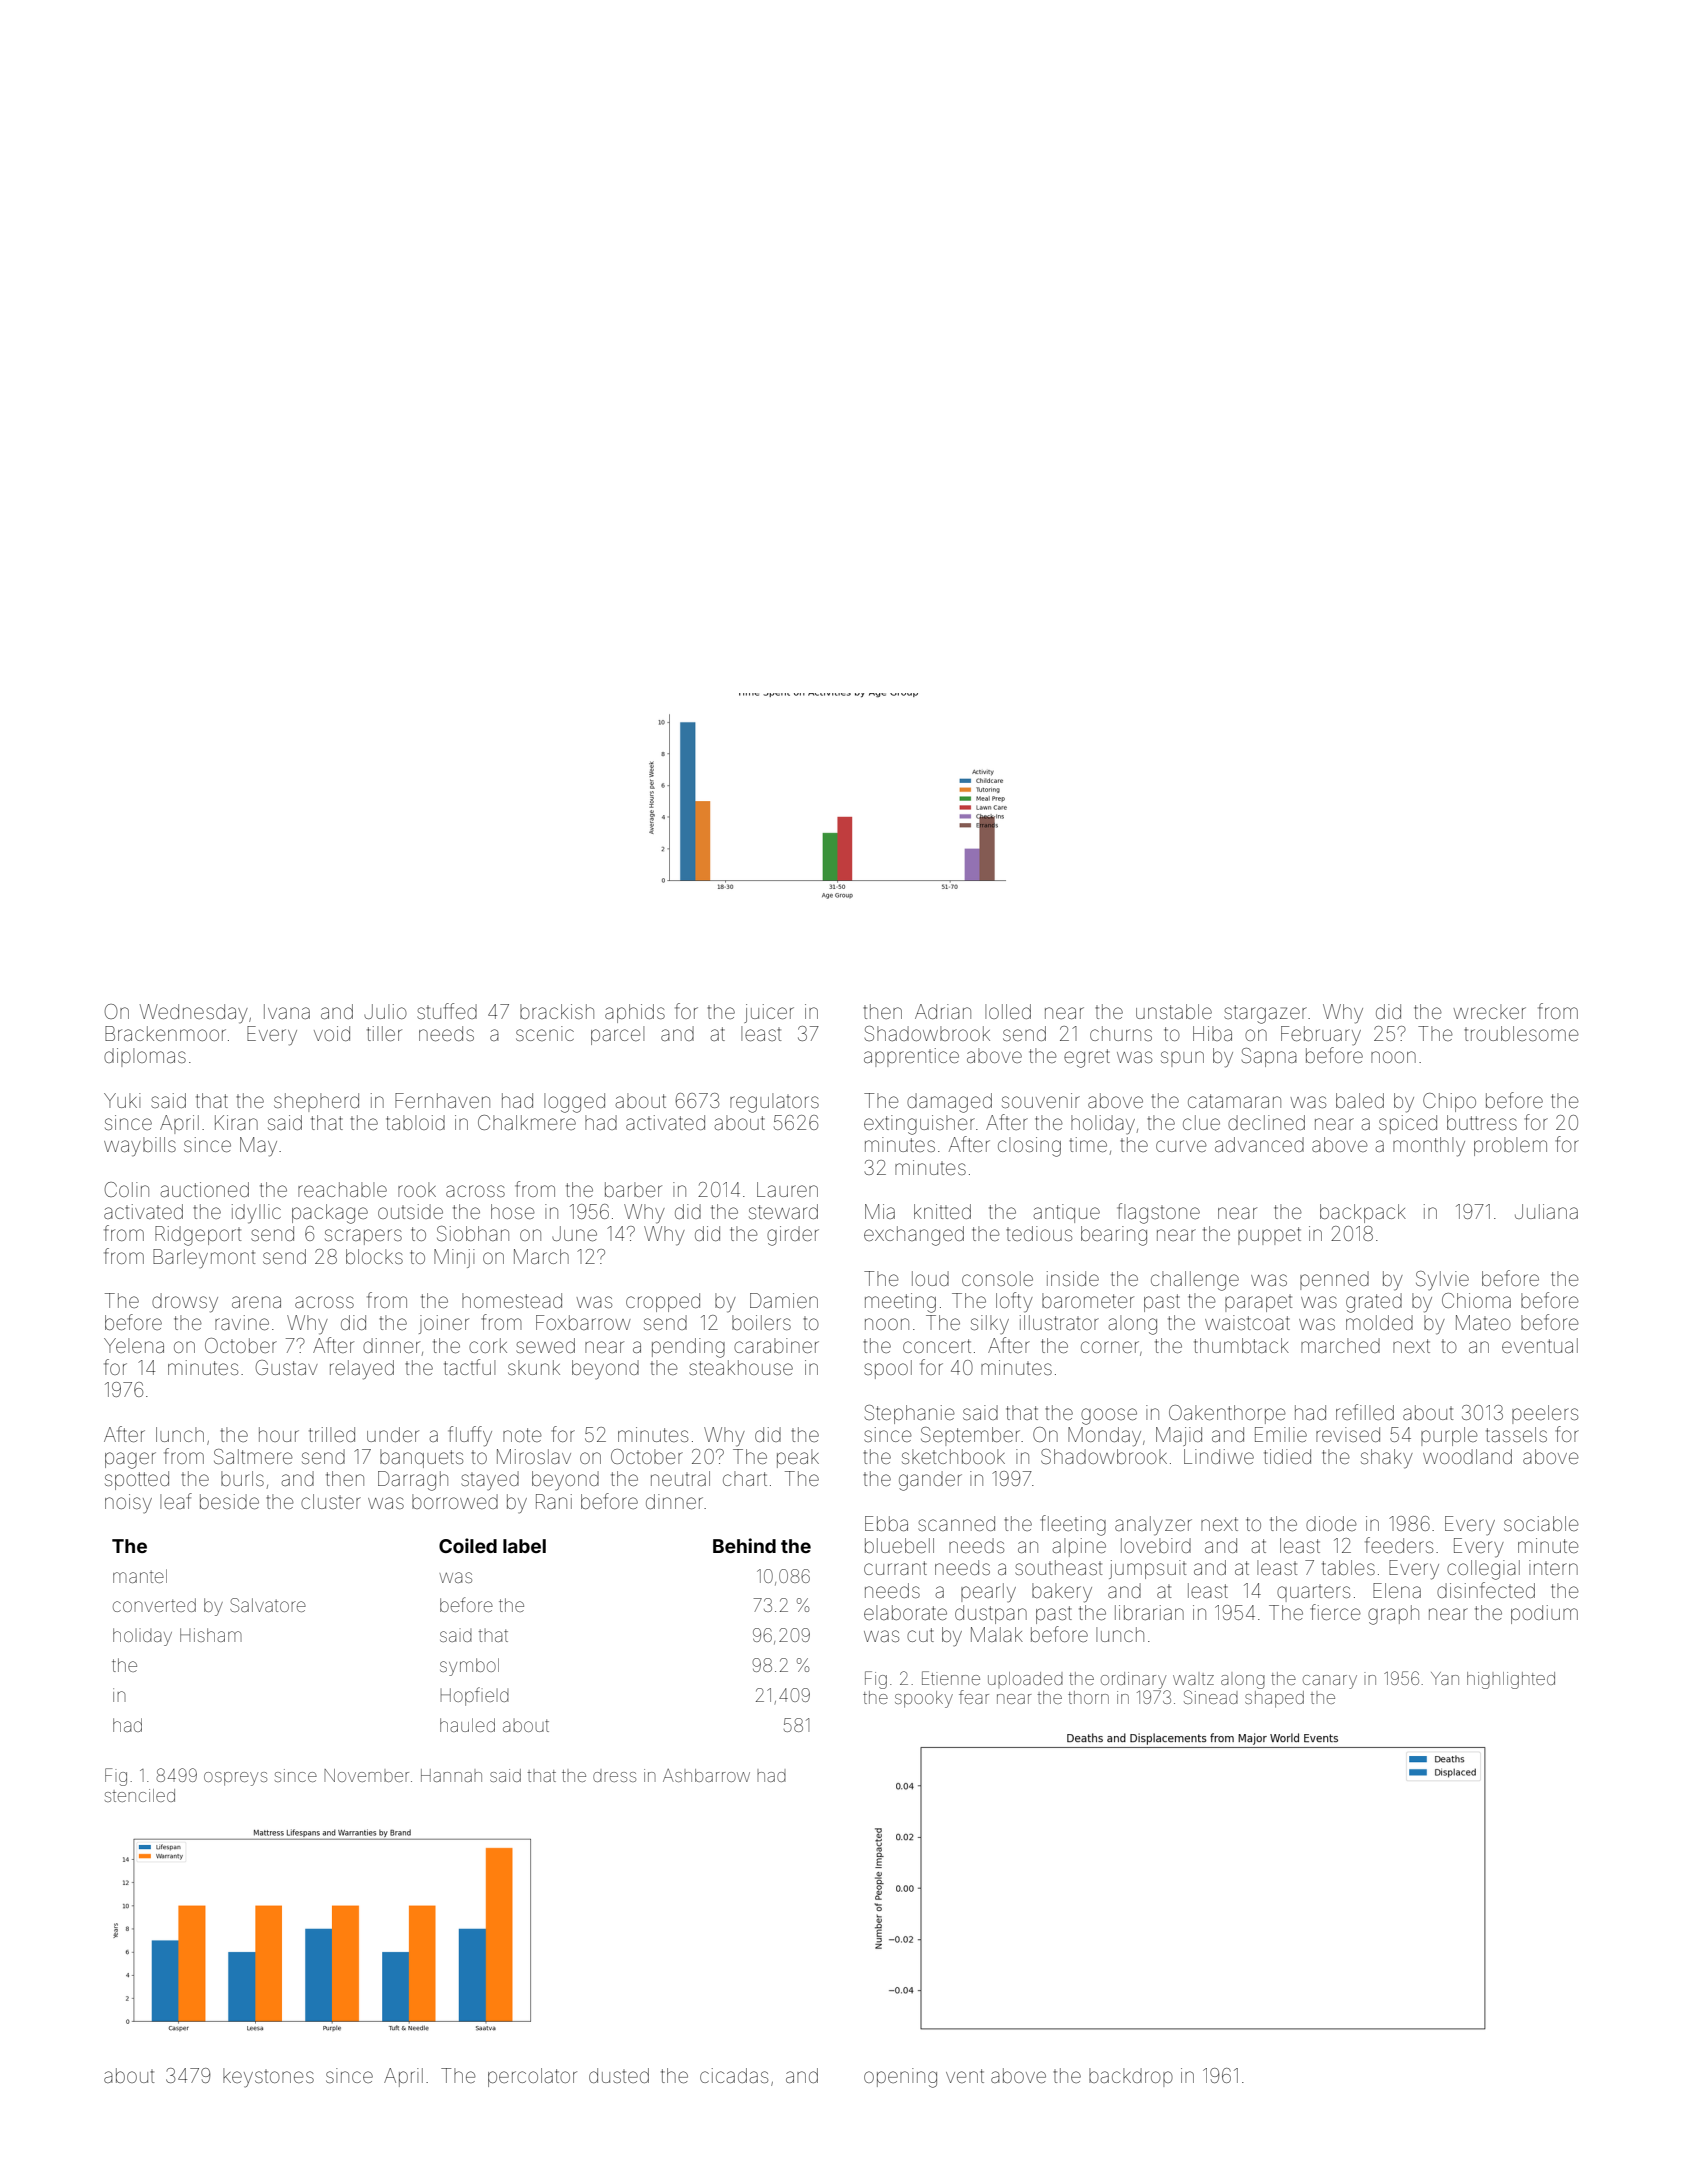  What do you see at coordinates (522, 1435) in the page?
I see `note` at bounding box center [522, 1435].
